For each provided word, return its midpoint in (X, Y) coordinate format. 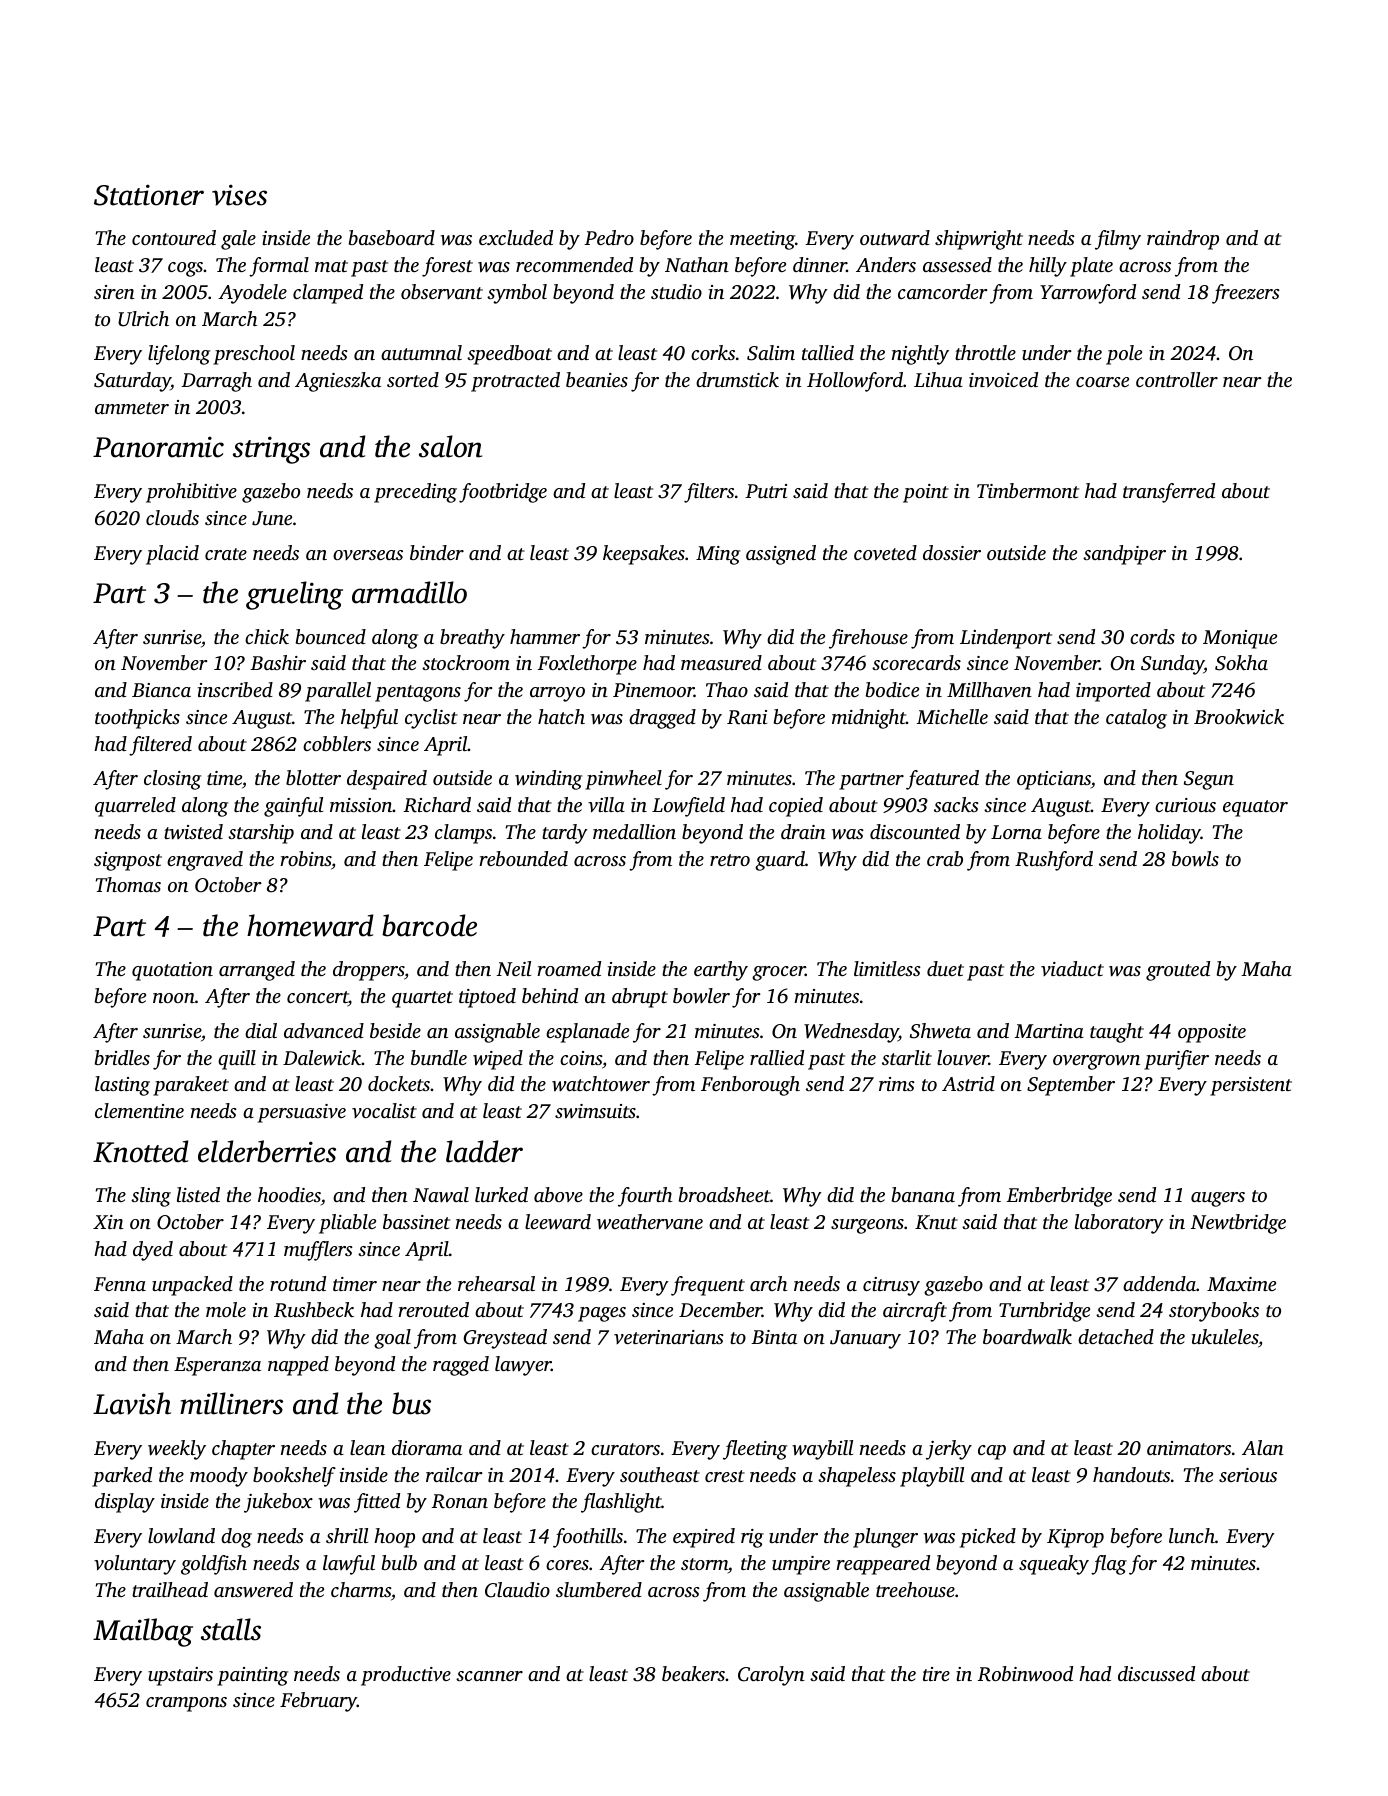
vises (239, 195)
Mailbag (143, 1632)
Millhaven (989, 689)
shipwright (979, 240)
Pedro (609, 237)
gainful (293, 807)
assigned (781, 555)
